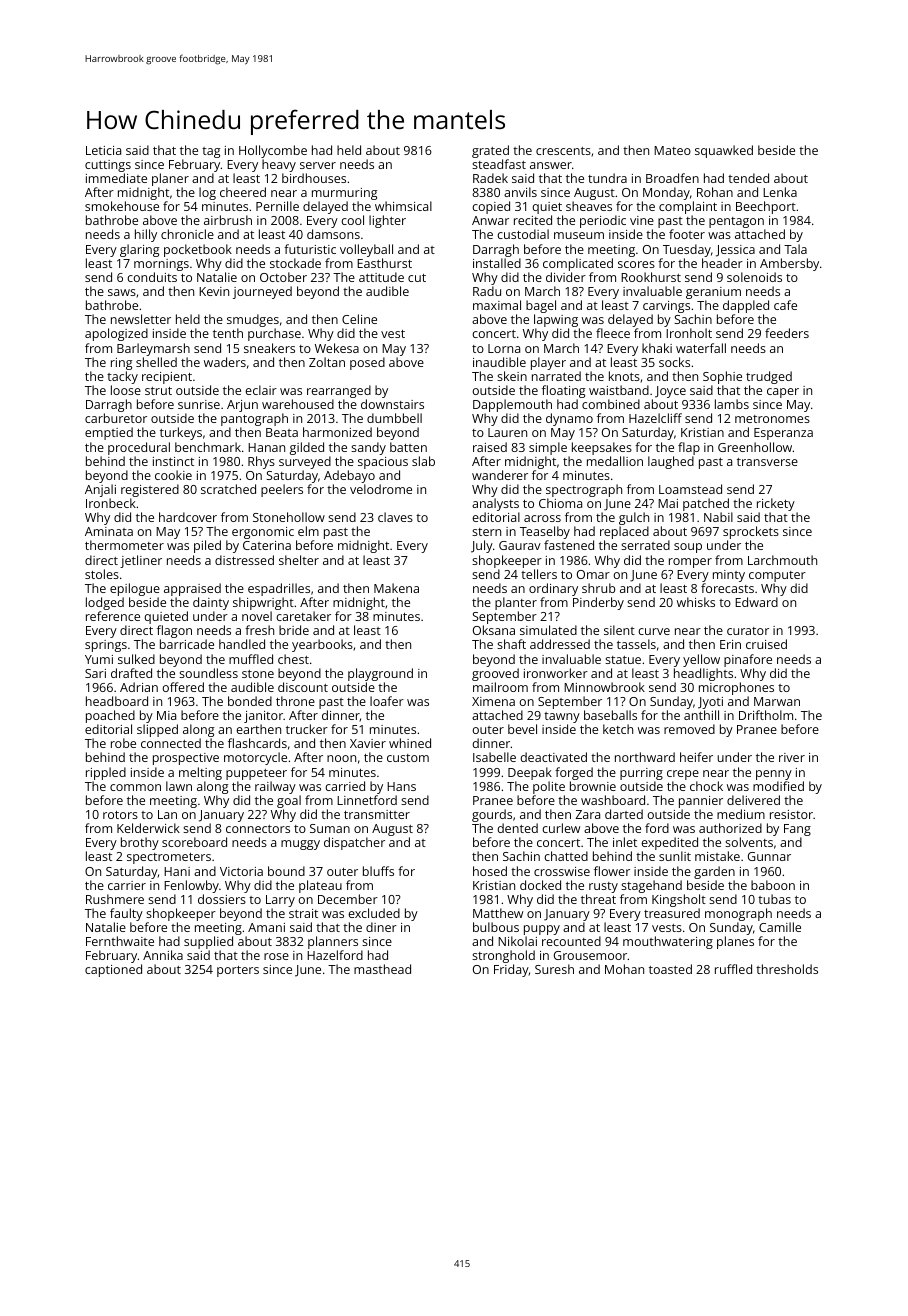  What do you see at coordinates (553, 589) in the screenshot?
I see `ordinary` at bounding box center [553, 589].
